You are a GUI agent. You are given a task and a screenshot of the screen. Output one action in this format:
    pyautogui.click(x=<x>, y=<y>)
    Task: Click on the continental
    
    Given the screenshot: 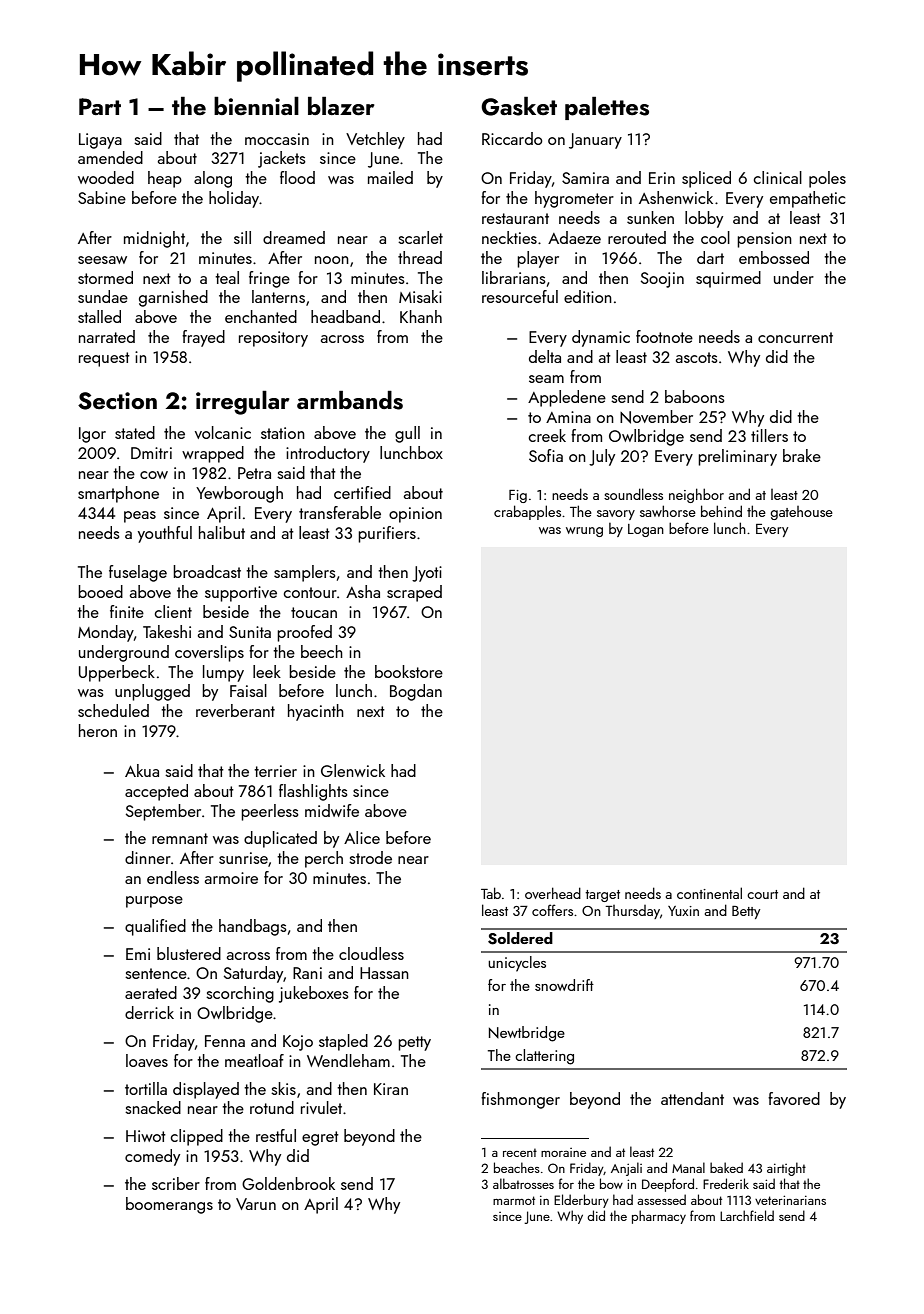 What is the action you would take?
    pyautogui.click(x=709, y=893)
